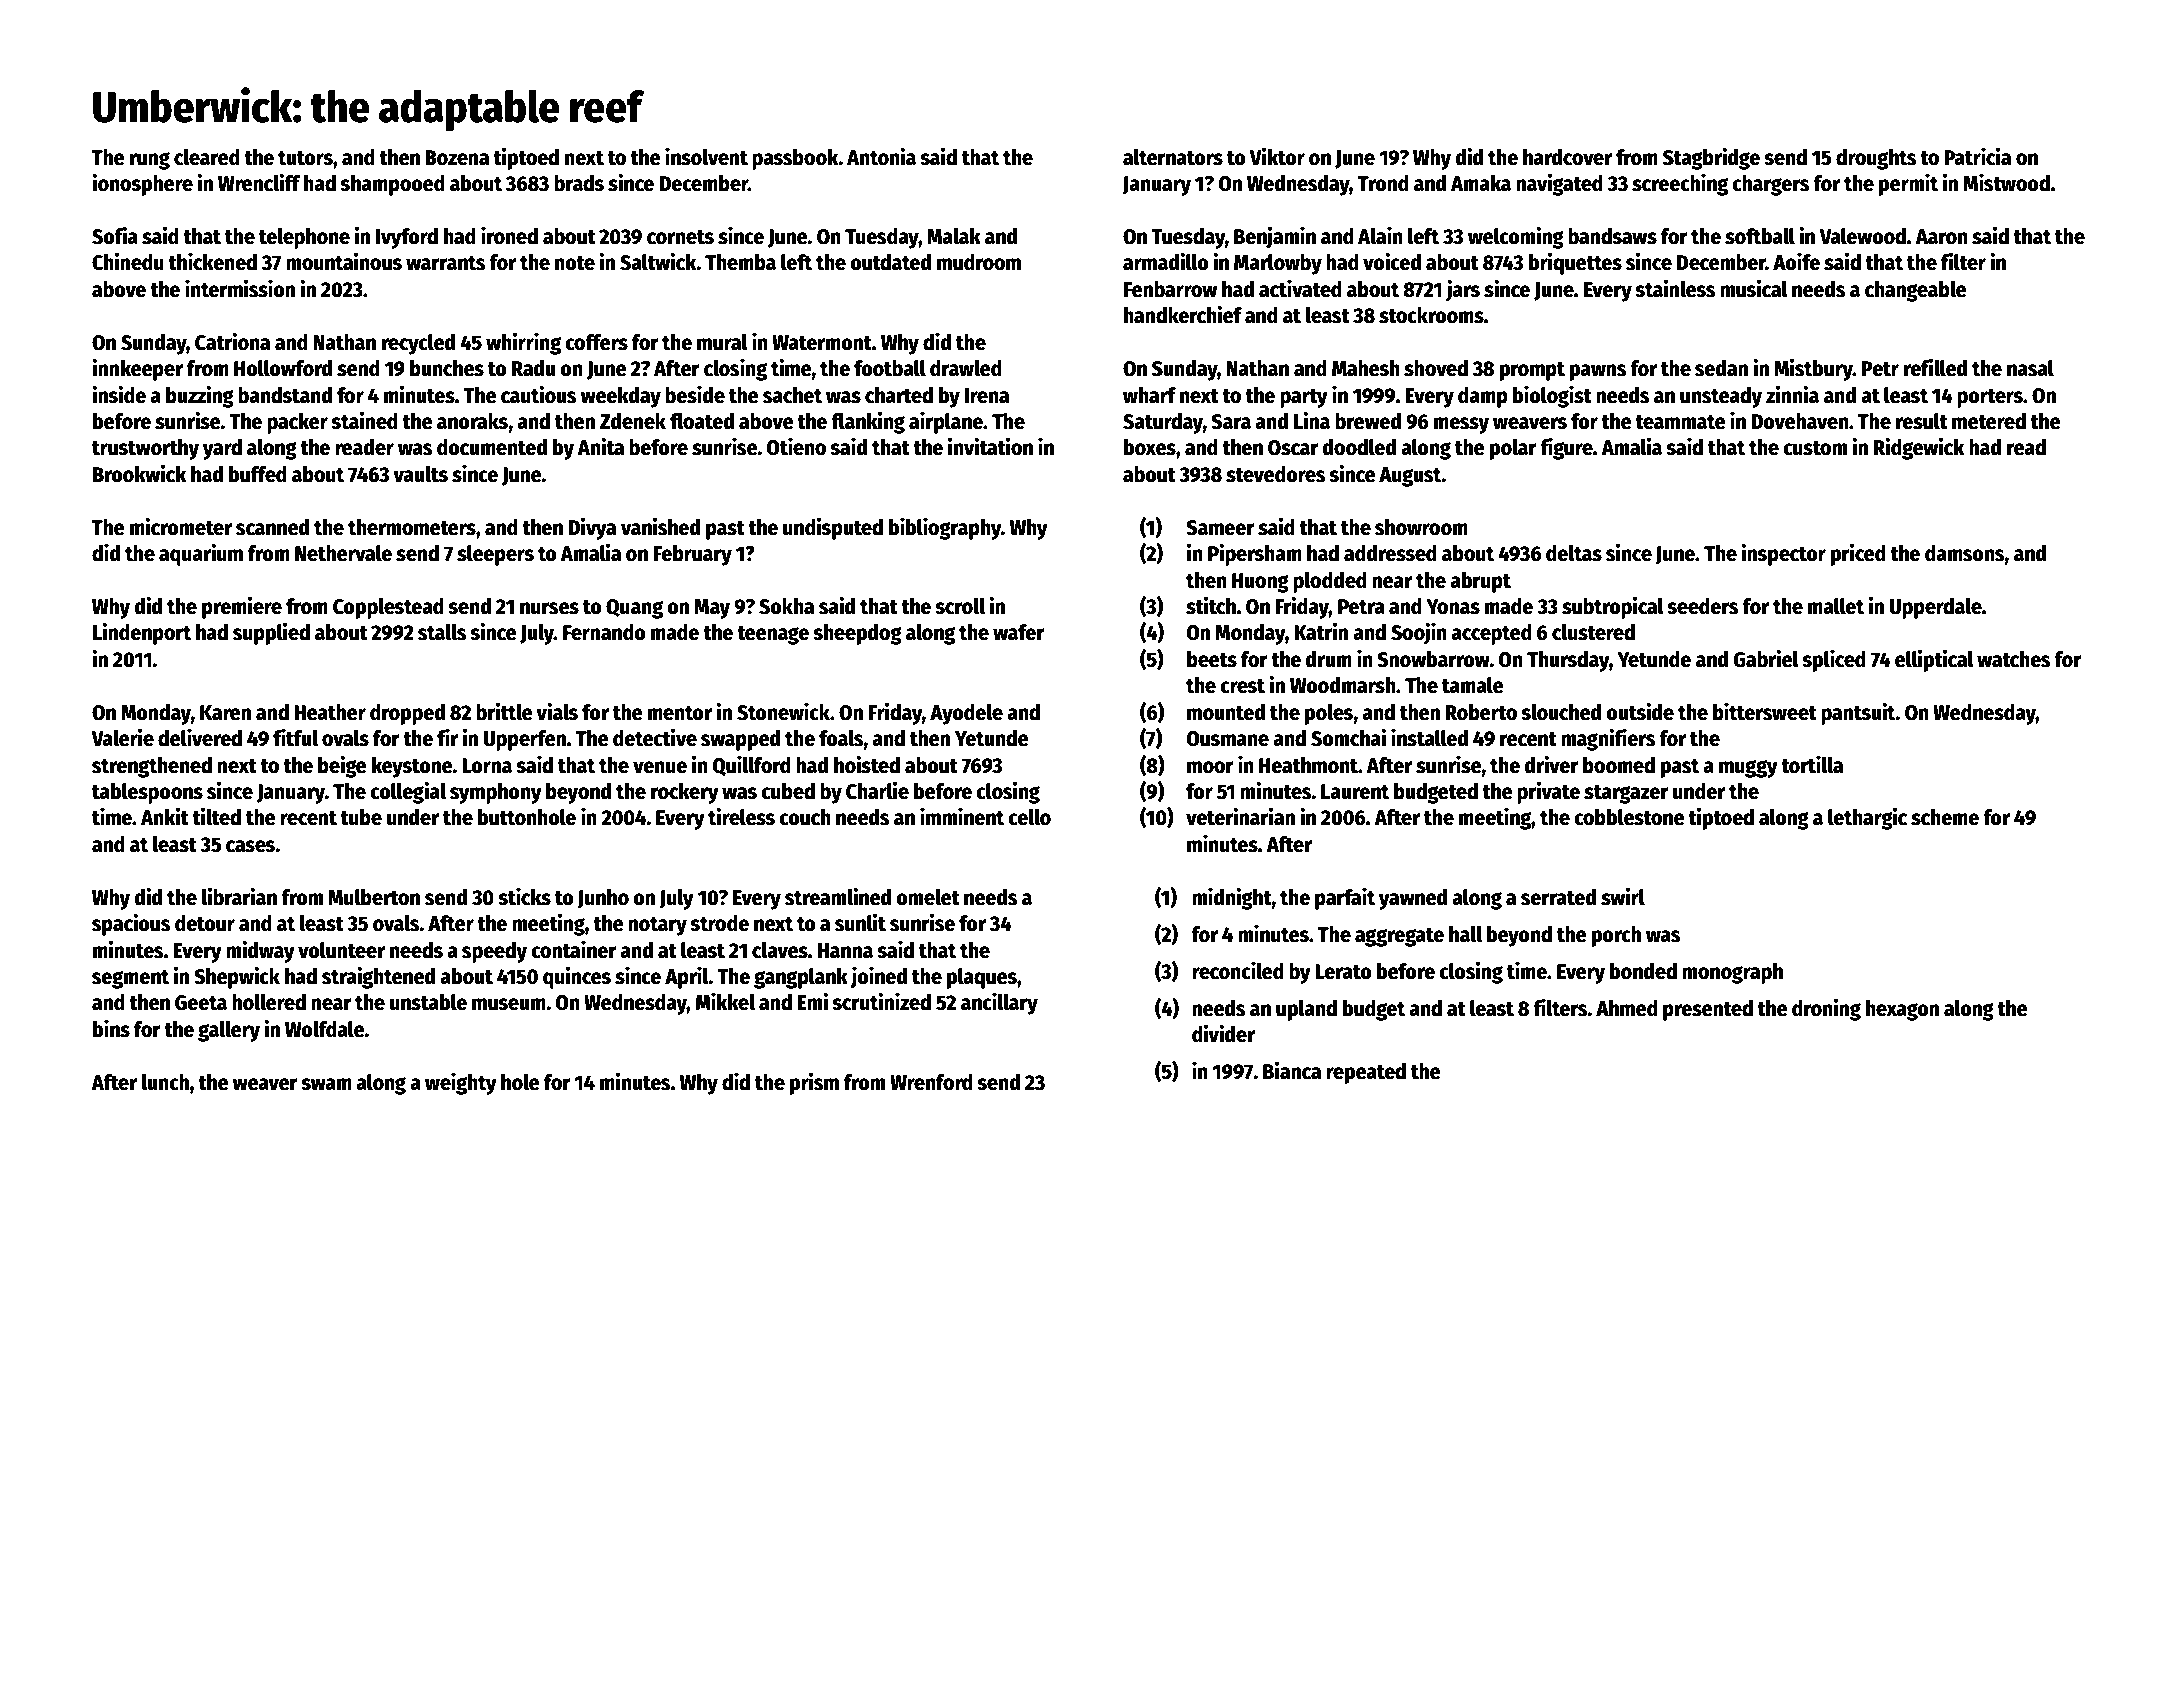 The image size is (2178, 1683). What do you see at coordinates (1255, 554) in the screenshot?
I see `Pipersham` at bounding box center [1255, 554].
